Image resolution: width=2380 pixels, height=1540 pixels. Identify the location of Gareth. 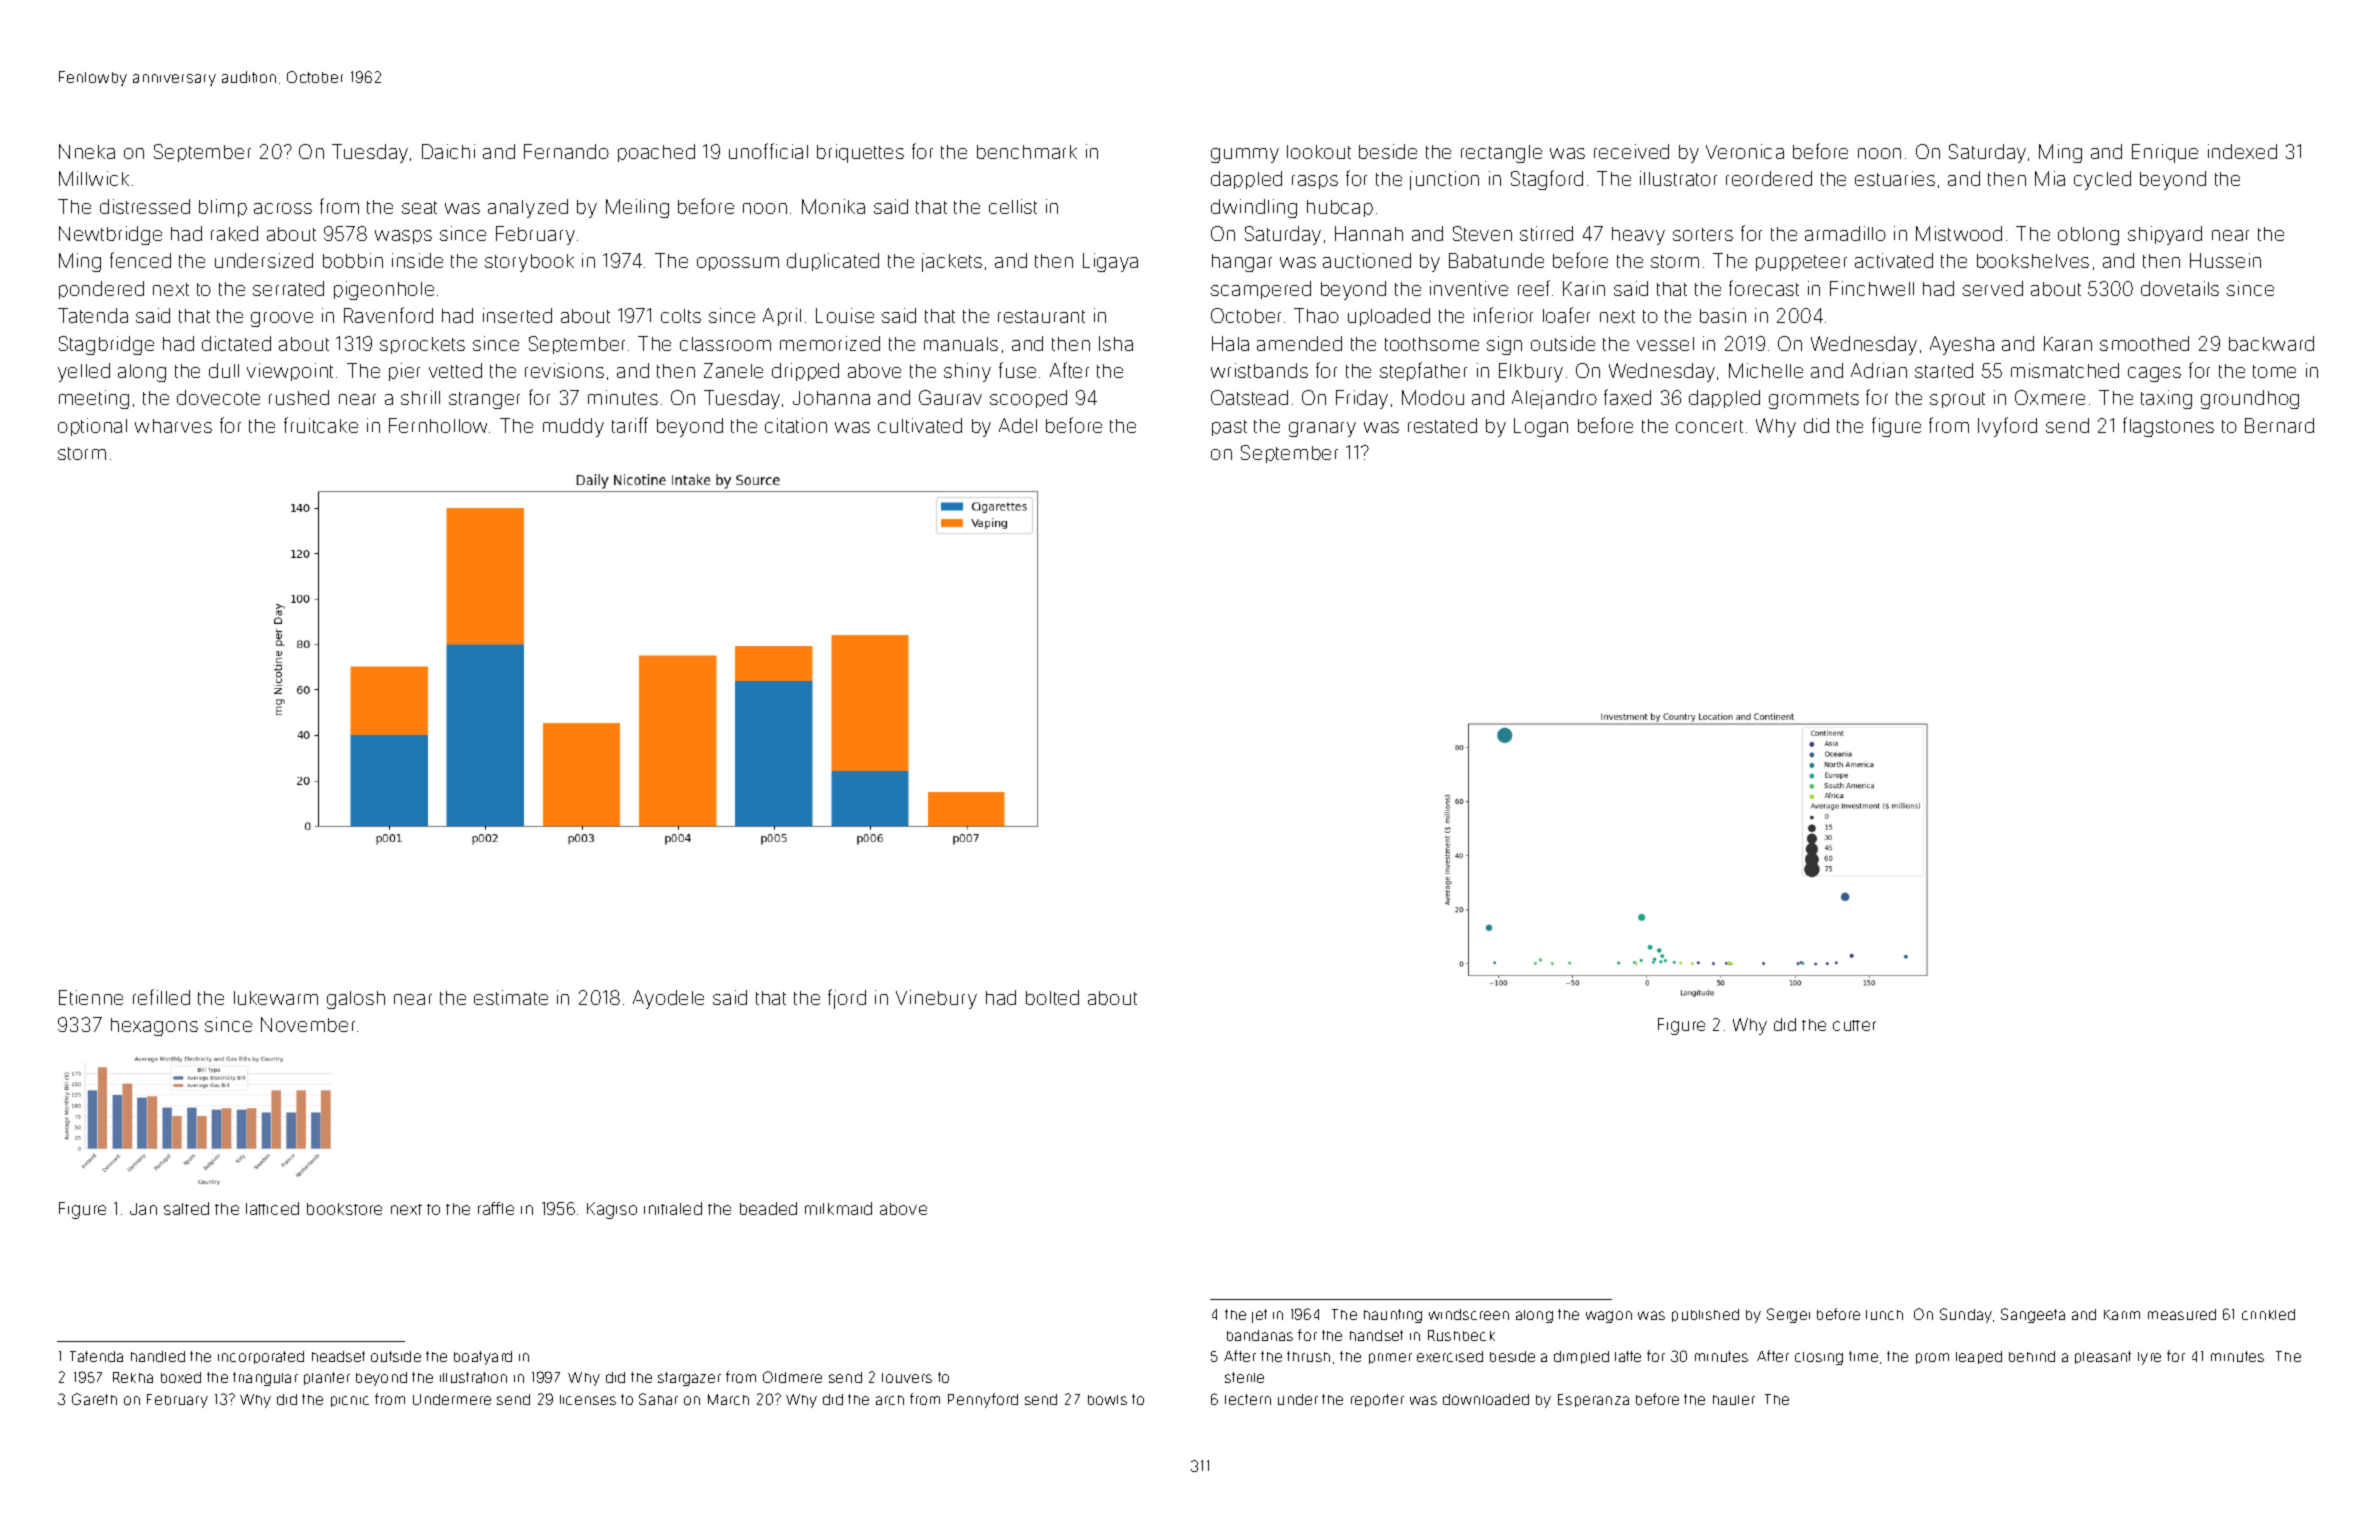
(94, 1399).
